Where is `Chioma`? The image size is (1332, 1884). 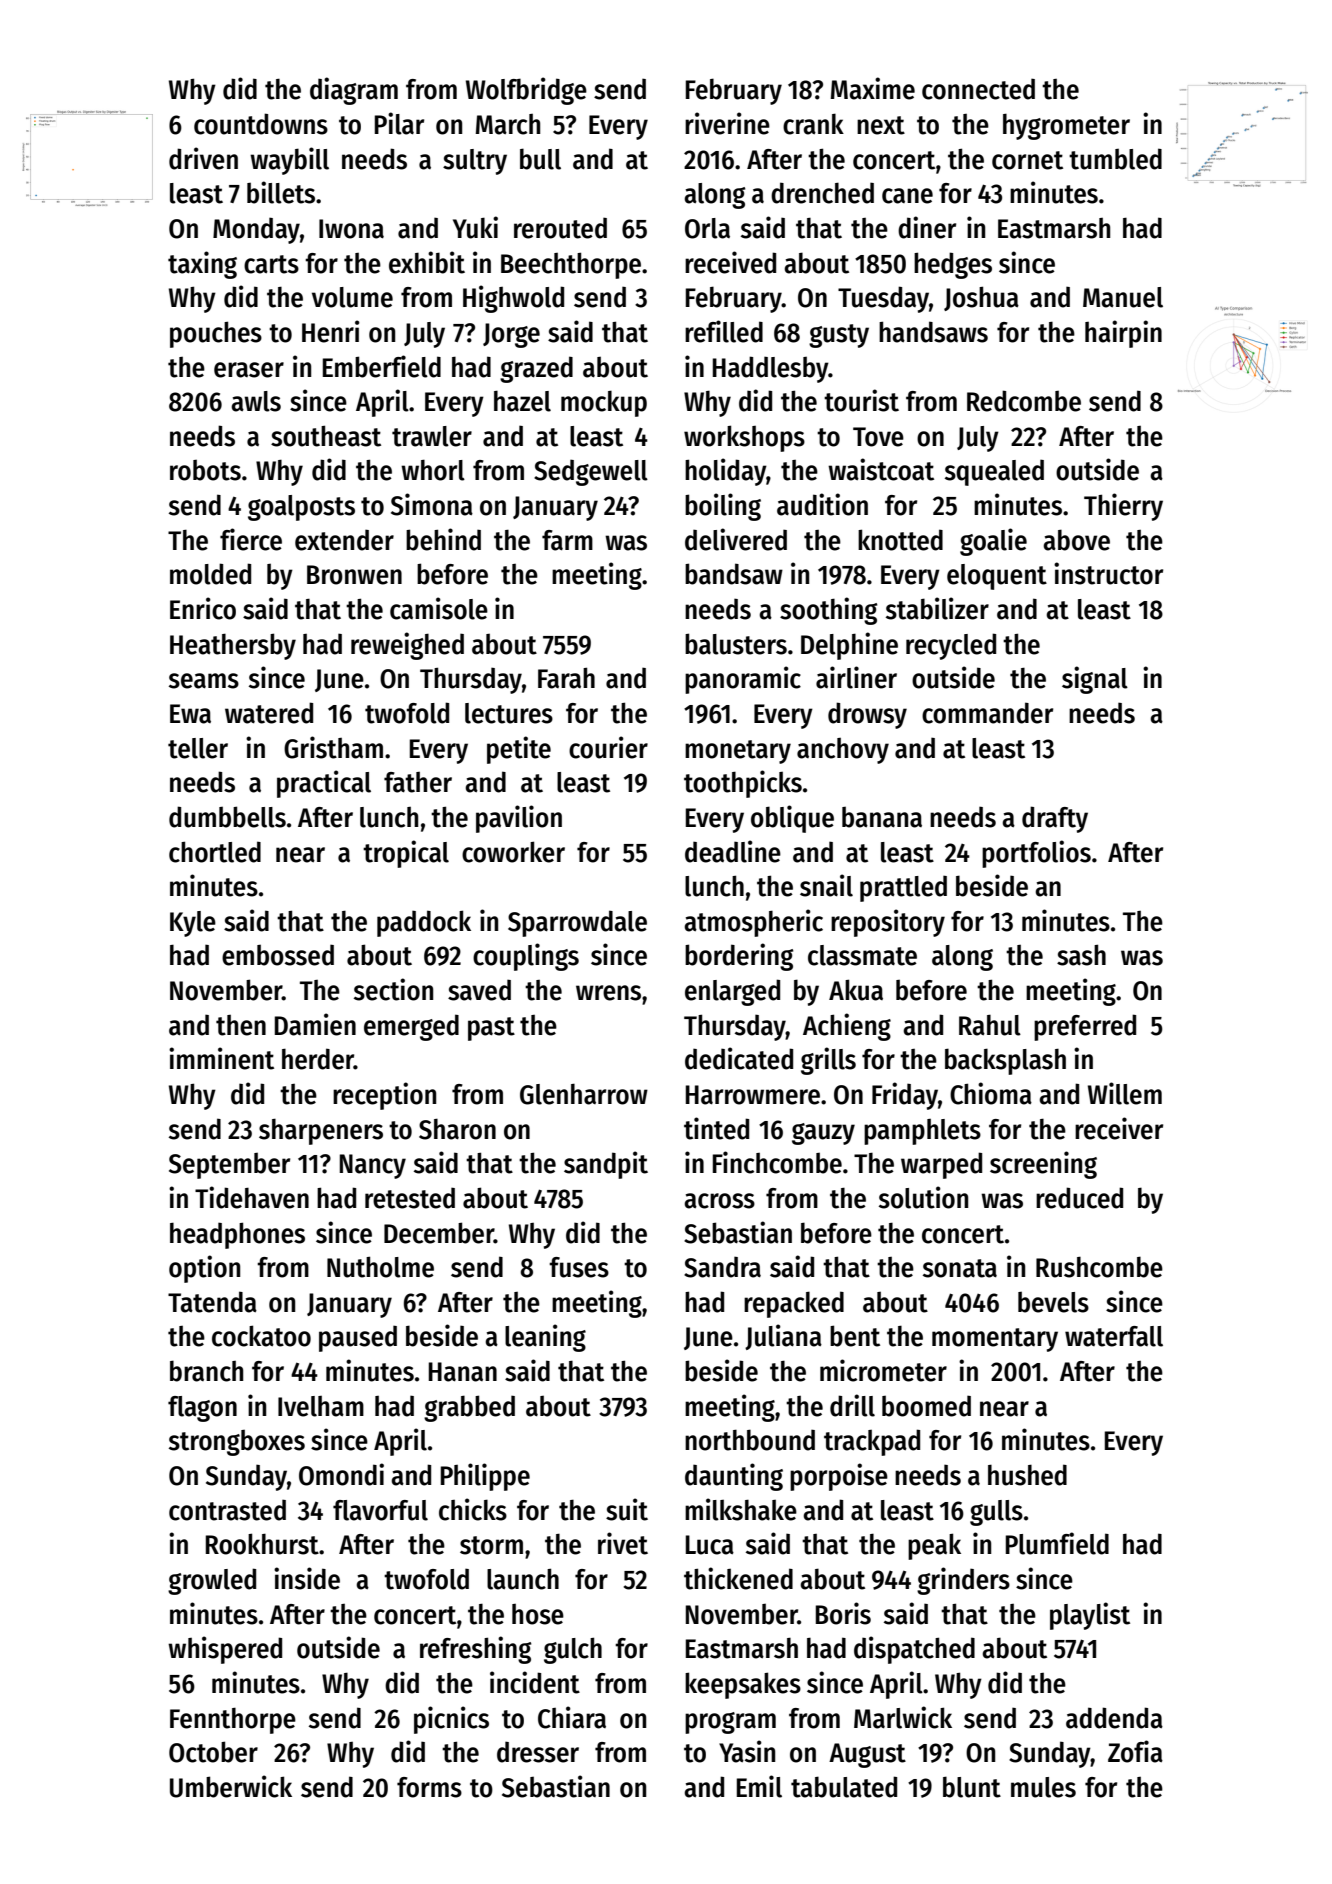 Chioma is located at coordinates (991, 1093).
